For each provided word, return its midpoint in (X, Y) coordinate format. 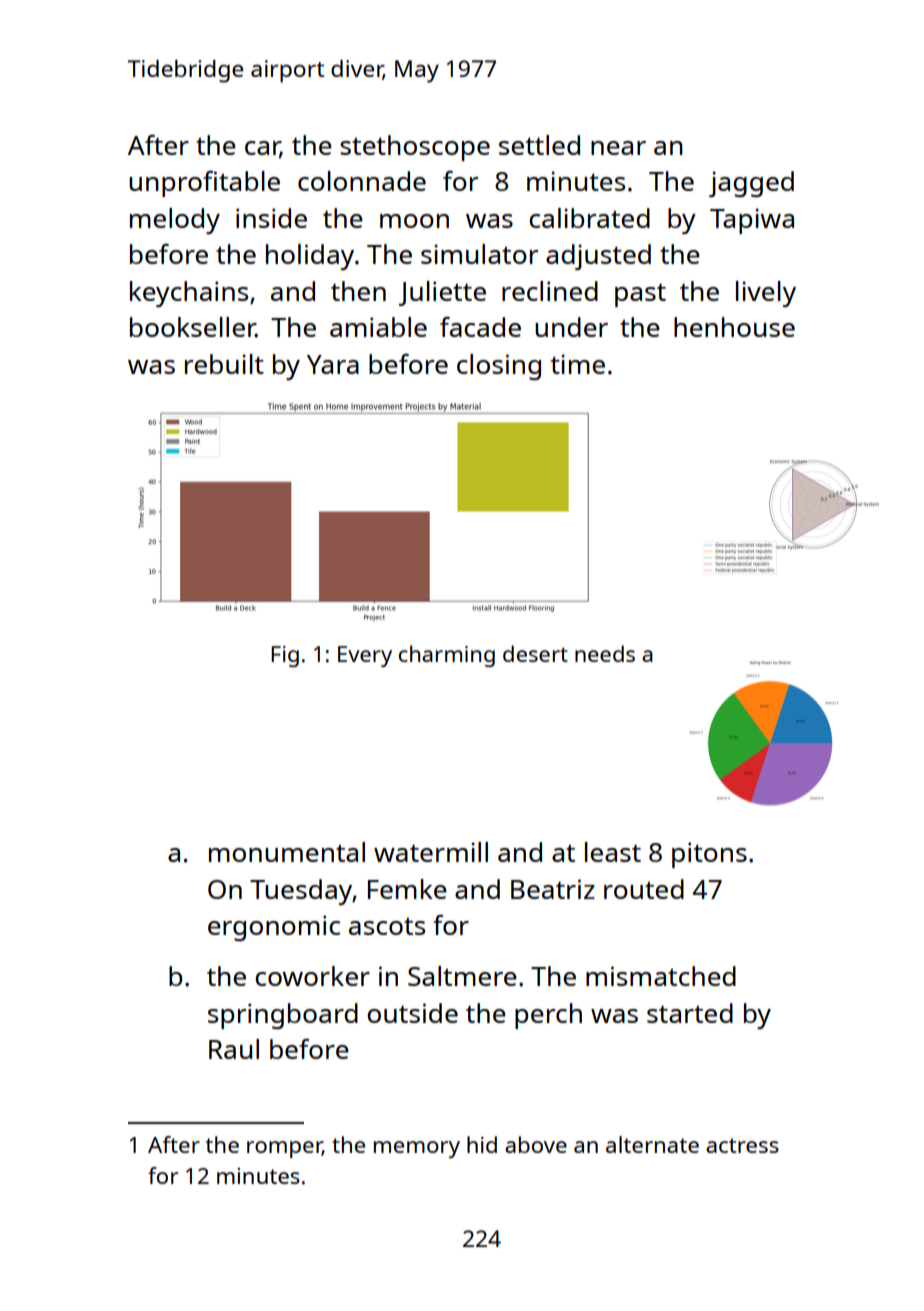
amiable (378, 327)
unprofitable (204, 184)
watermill (431, 852)
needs (605, 653)
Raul (234, 1049)
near (618, 148)
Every (365, 656)
